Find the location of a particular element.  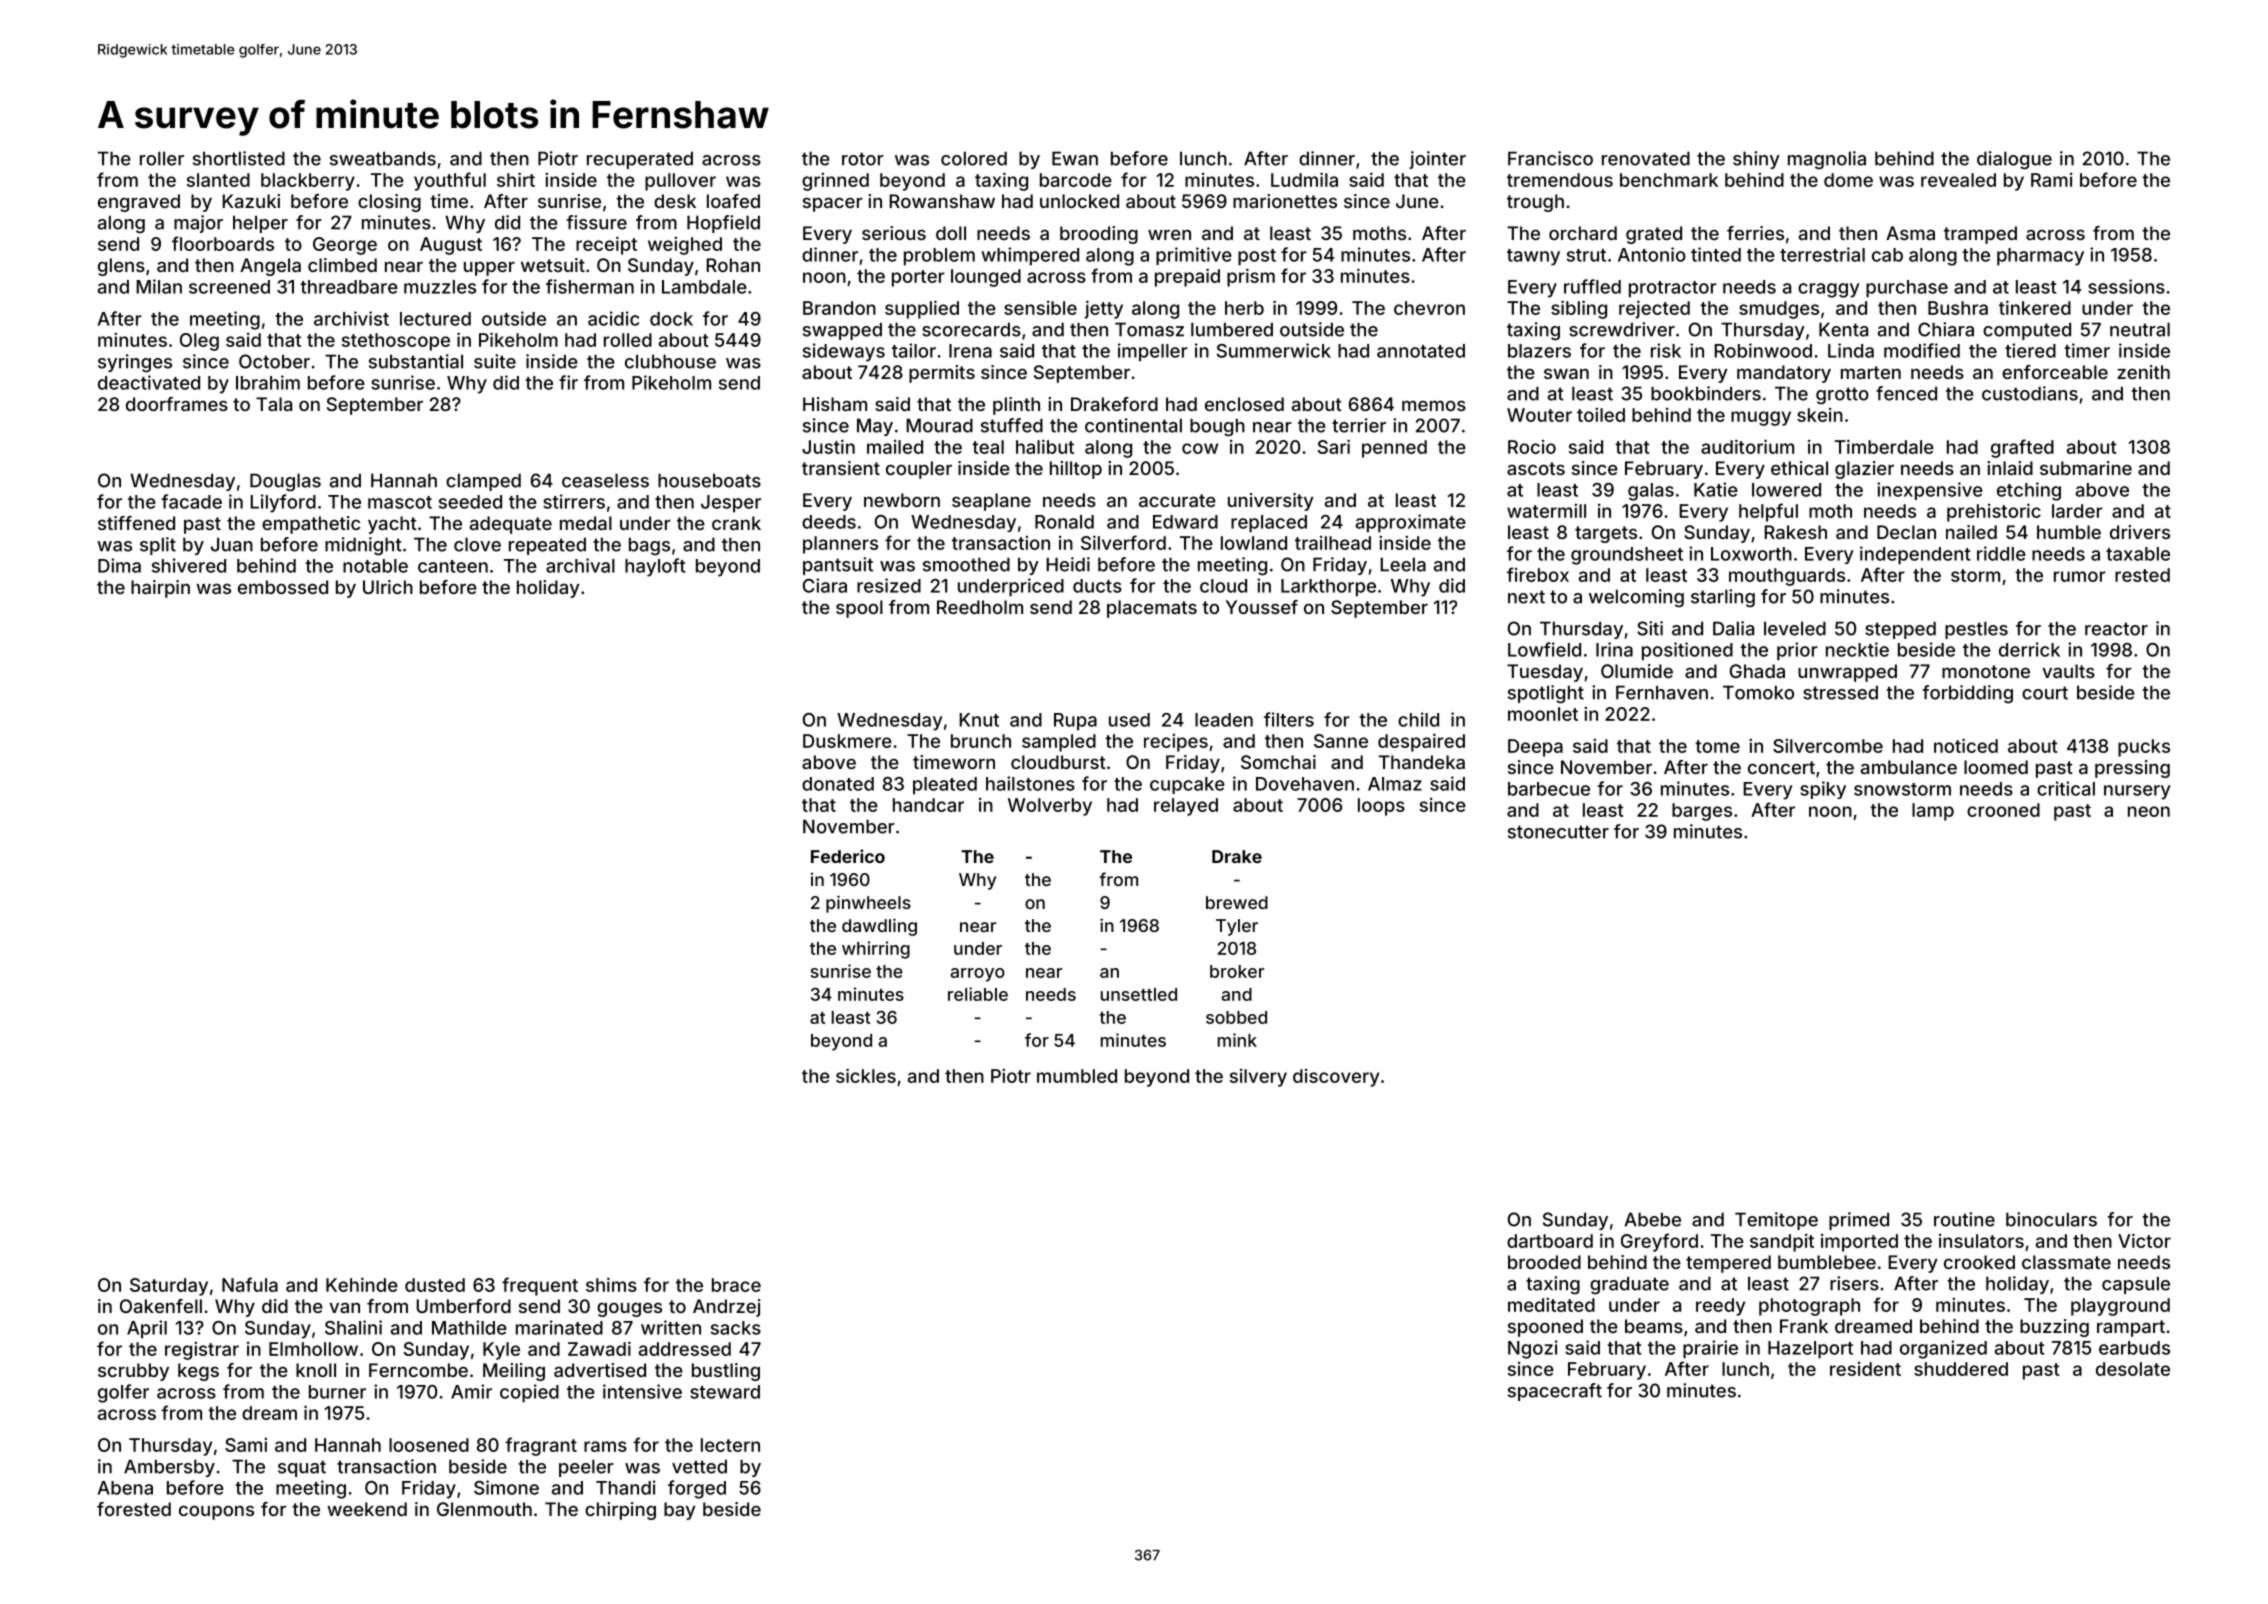

helper is located at coordinates (260, 224).
